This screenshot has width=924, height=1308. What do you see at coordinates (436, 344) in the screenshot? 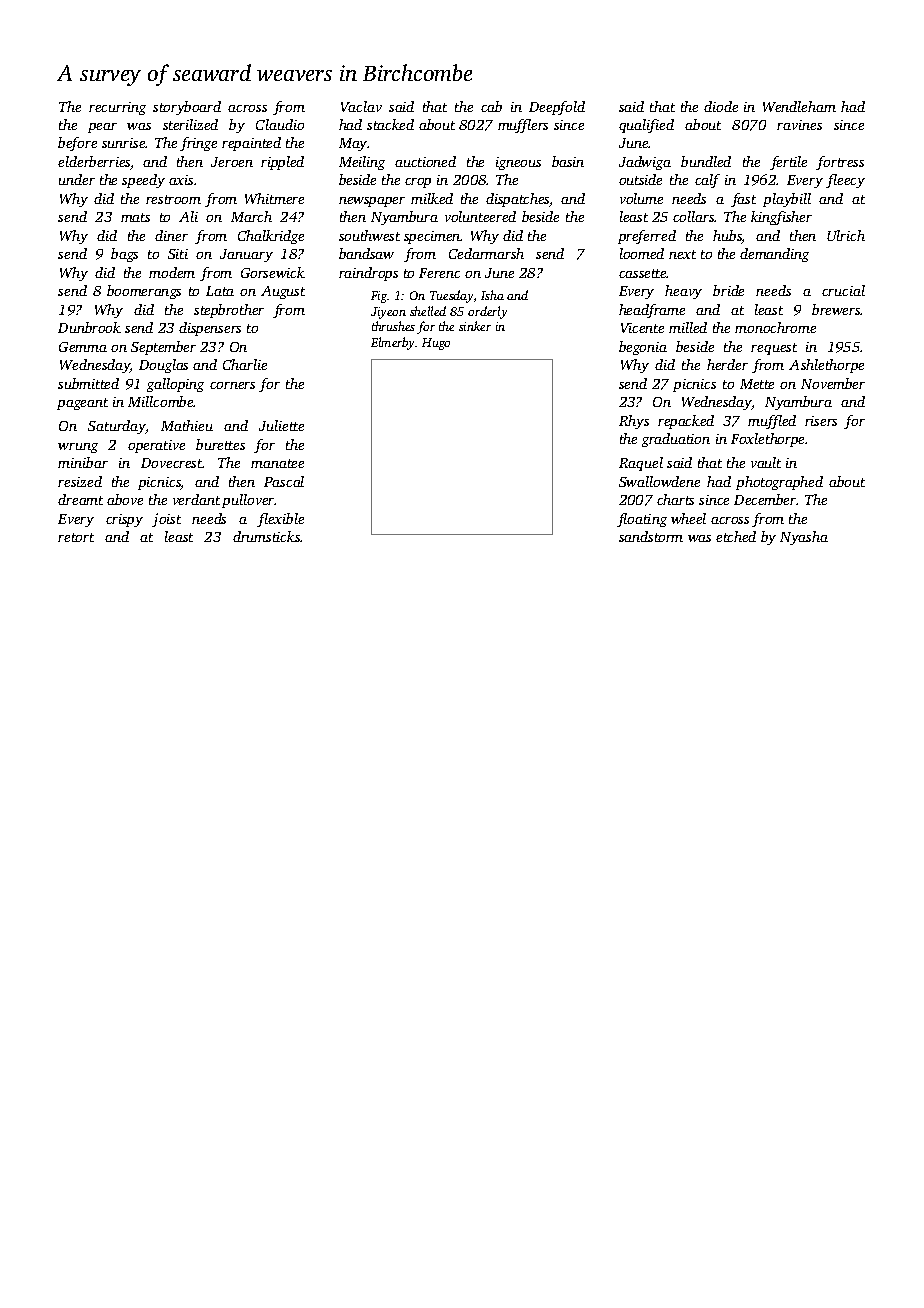
I see `Hugo` at bounding box center [436, 344].
